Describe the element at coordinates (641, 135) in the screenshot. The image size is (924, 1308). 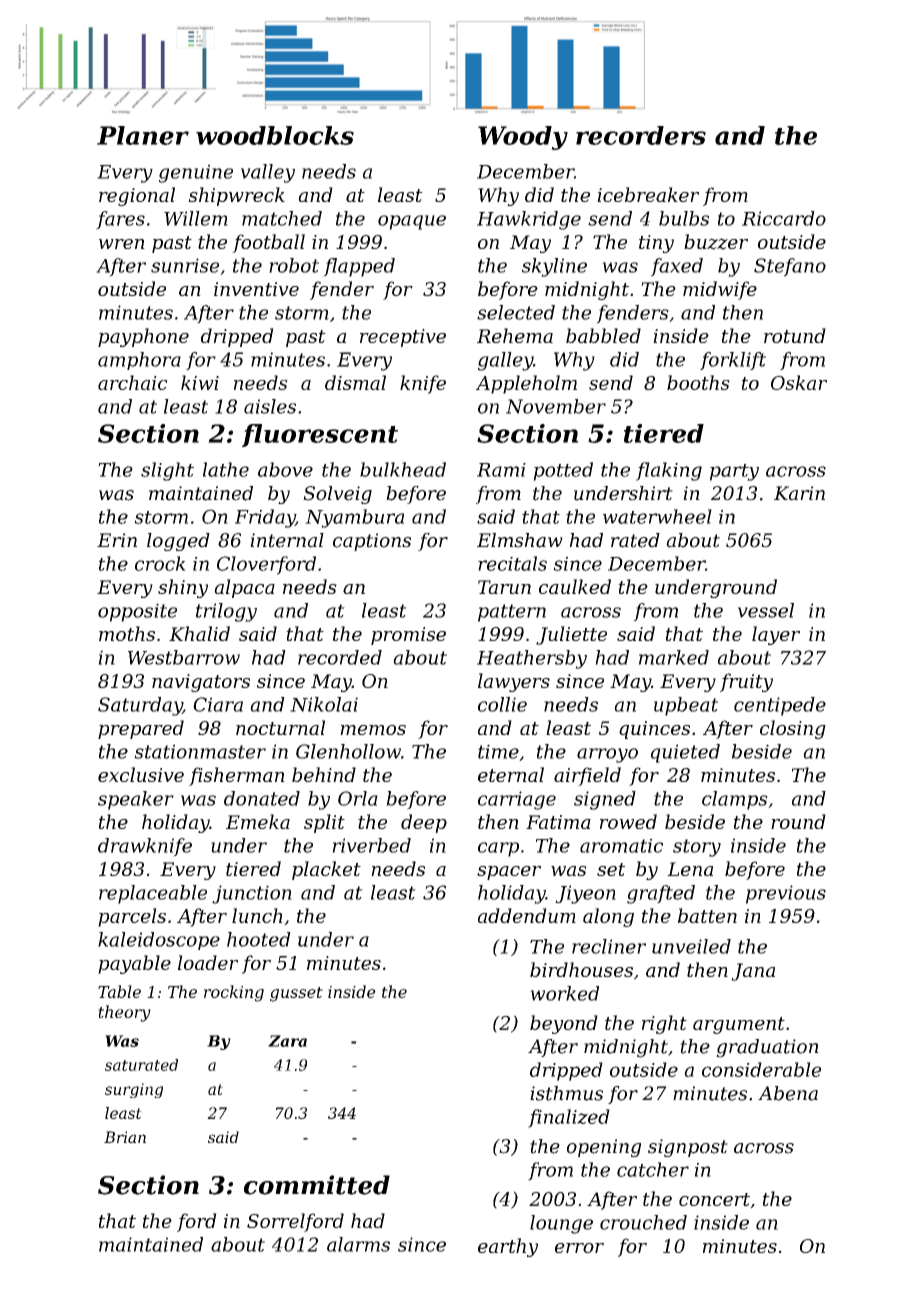
I see `recorders` at that location.
